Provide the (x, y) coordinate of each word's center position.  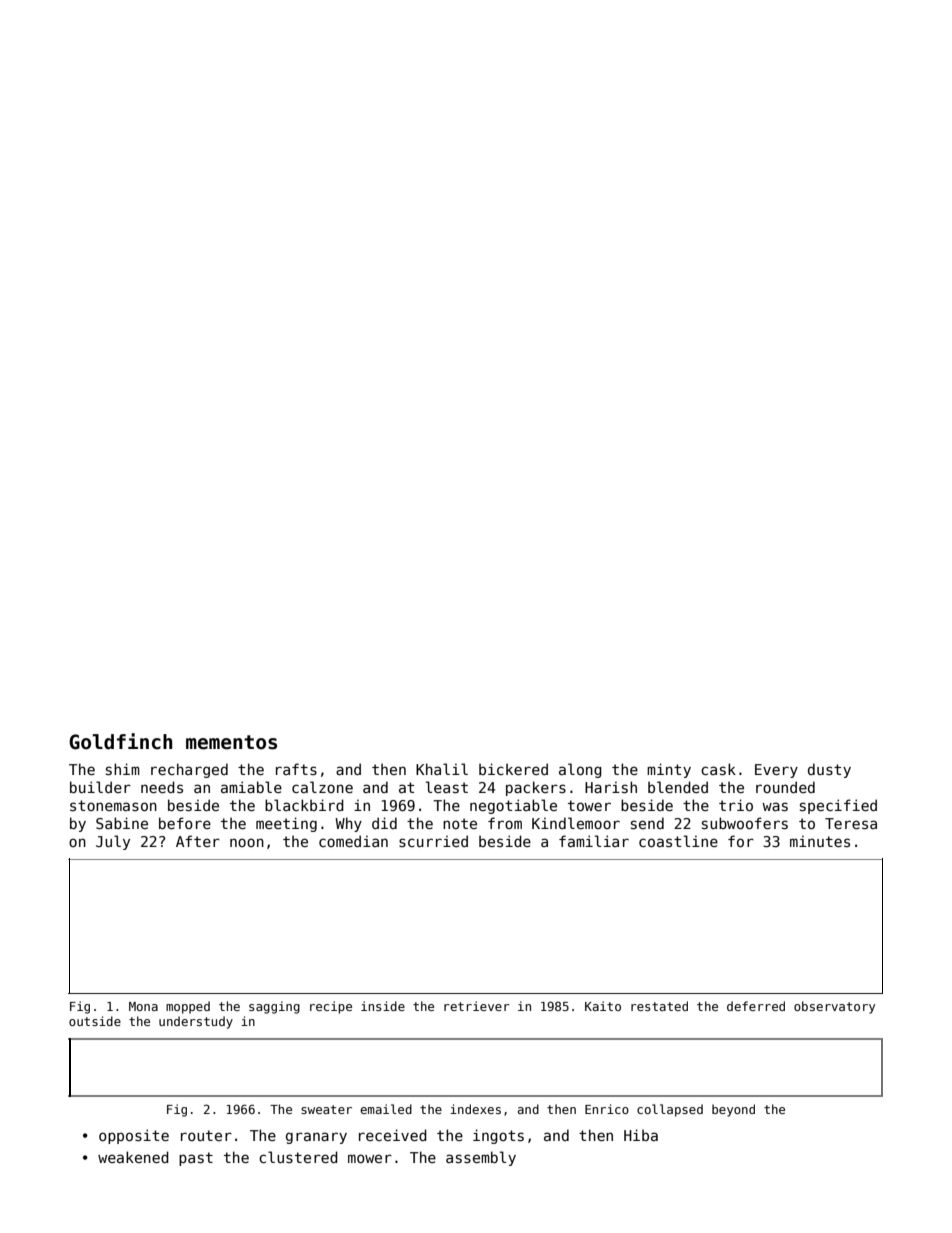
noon (247, 842)
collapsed (670, 1110)
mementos (231, 742)
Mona (143, 1006)
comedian (353, 841)
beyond (733, 1110)
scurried (433, 841)
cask (718, 769)
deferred (756, 1006)
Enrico (607, 1109)
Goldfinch (120, 741)
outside (95, 1021)
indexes (475, 1109)
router (206, 1135)
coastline (678, 841)
